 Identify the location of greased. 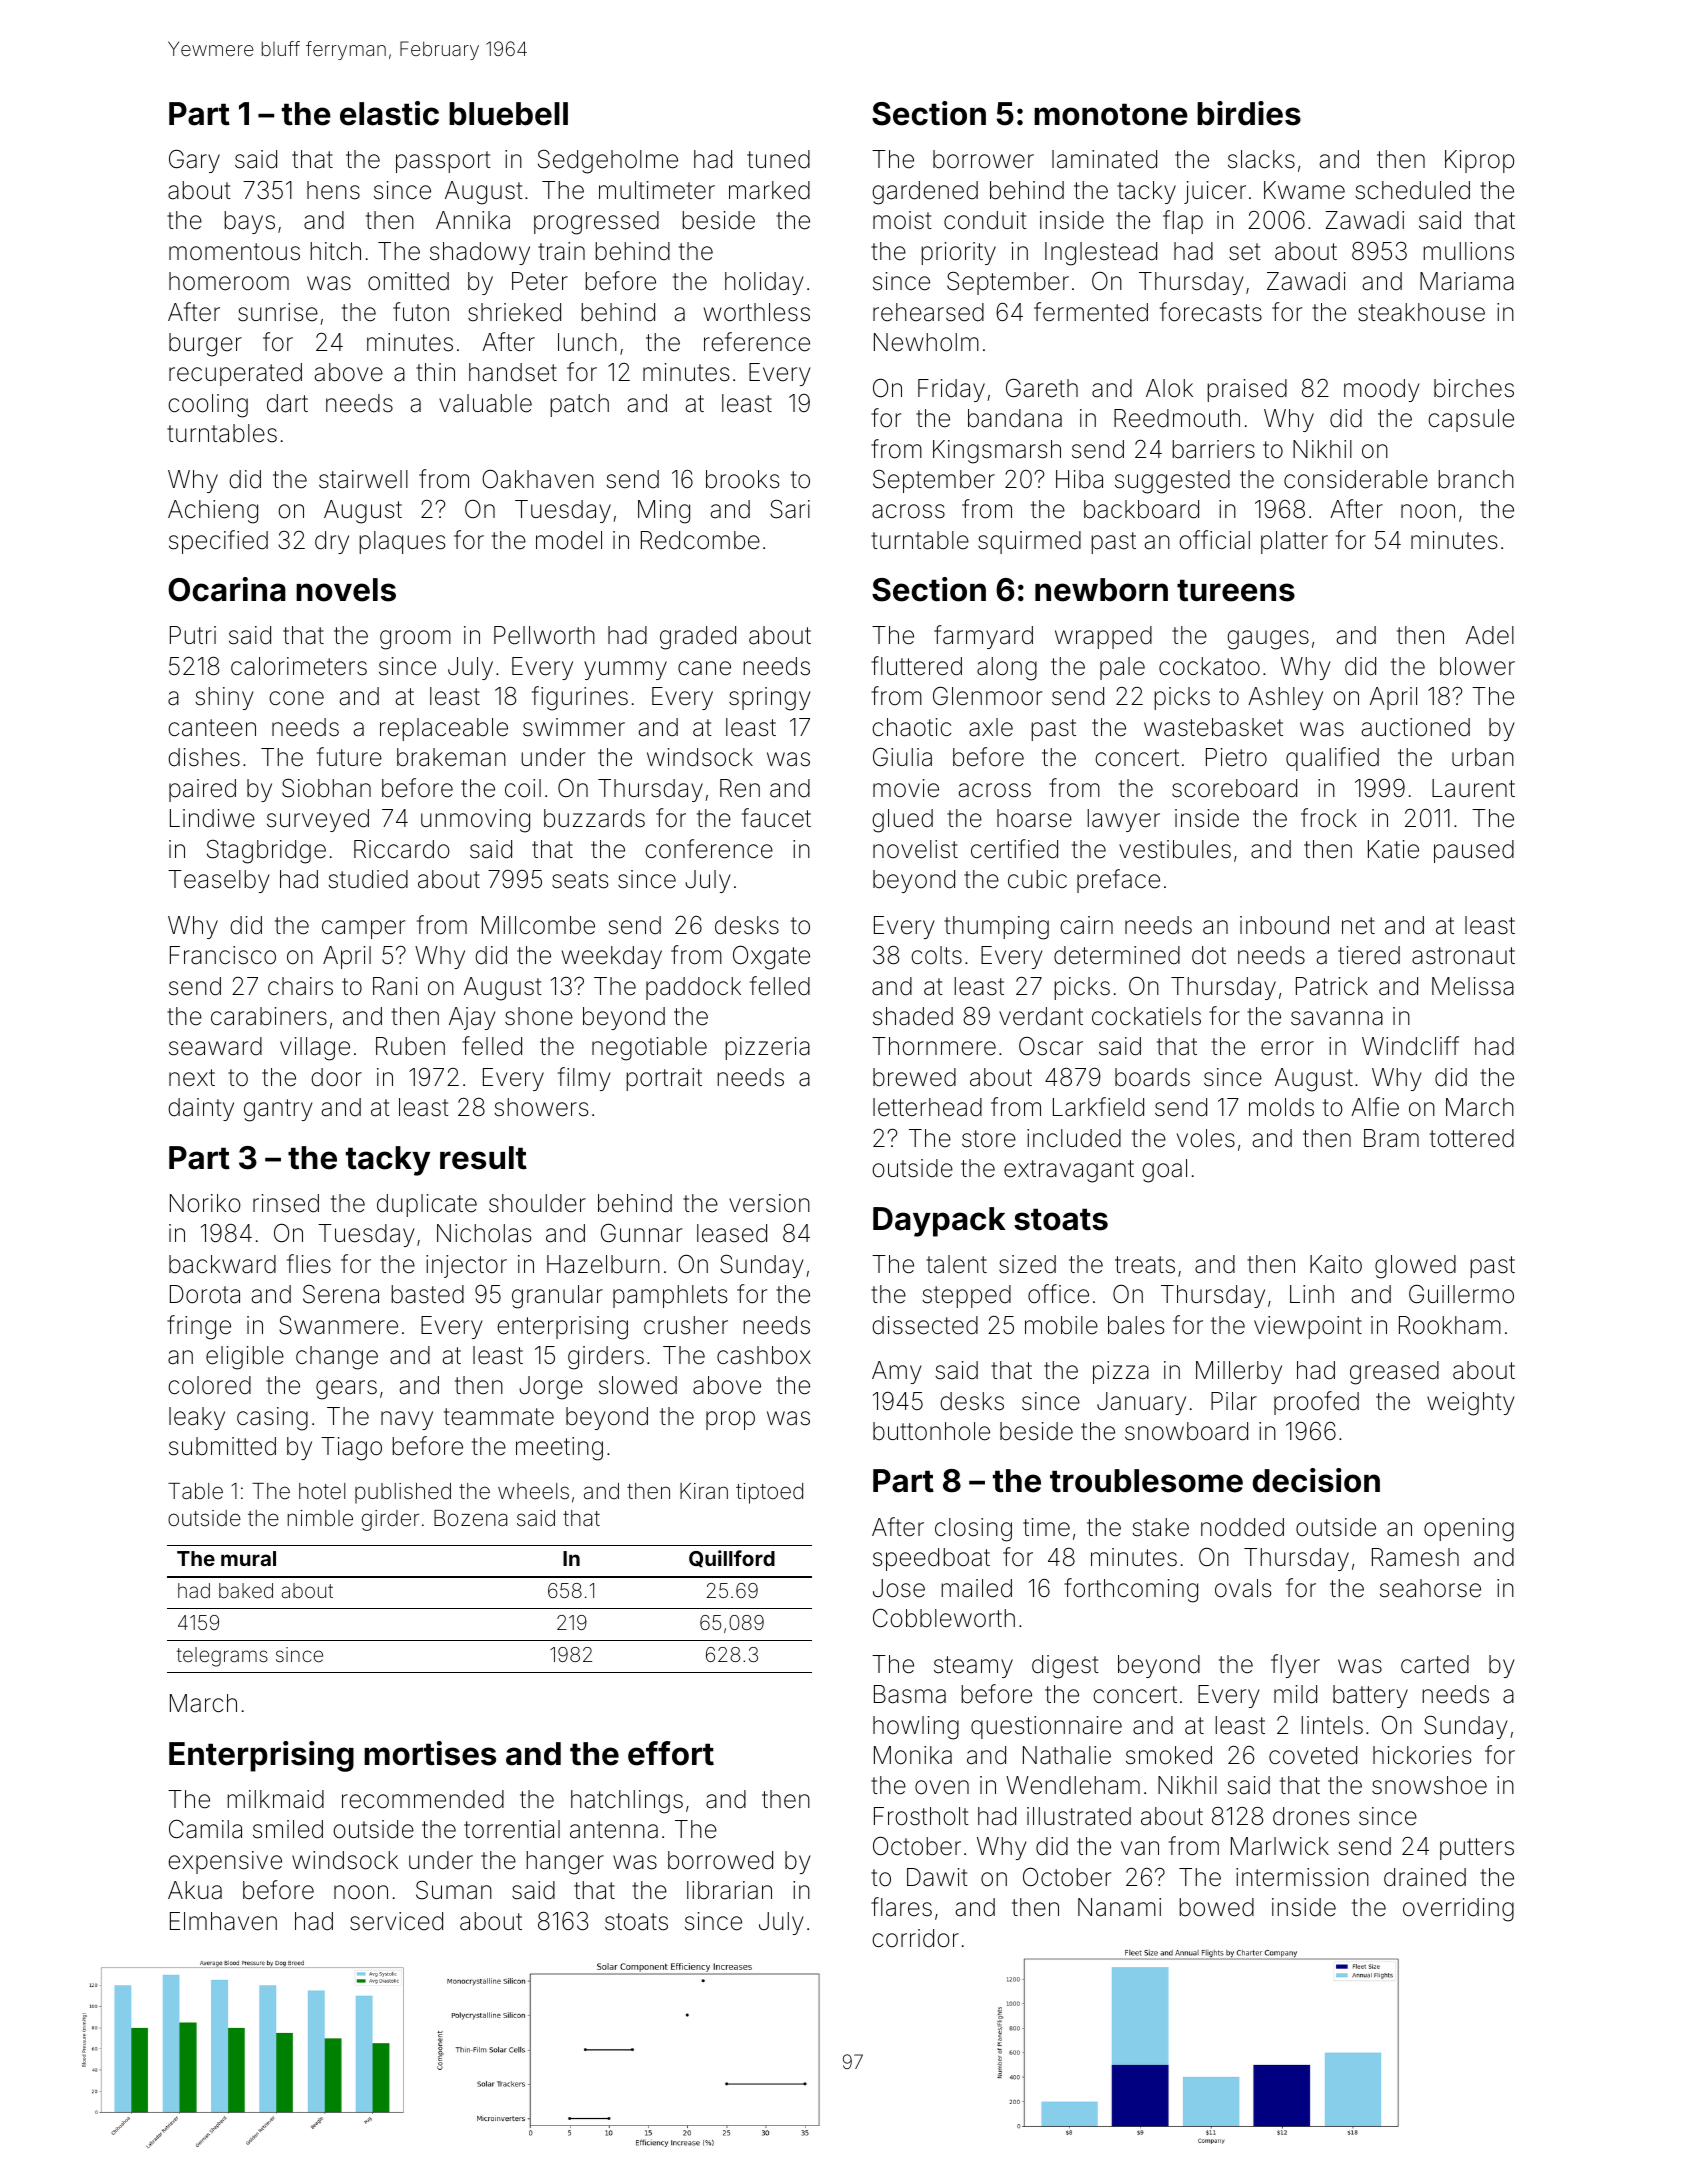
(1394, 1373).
